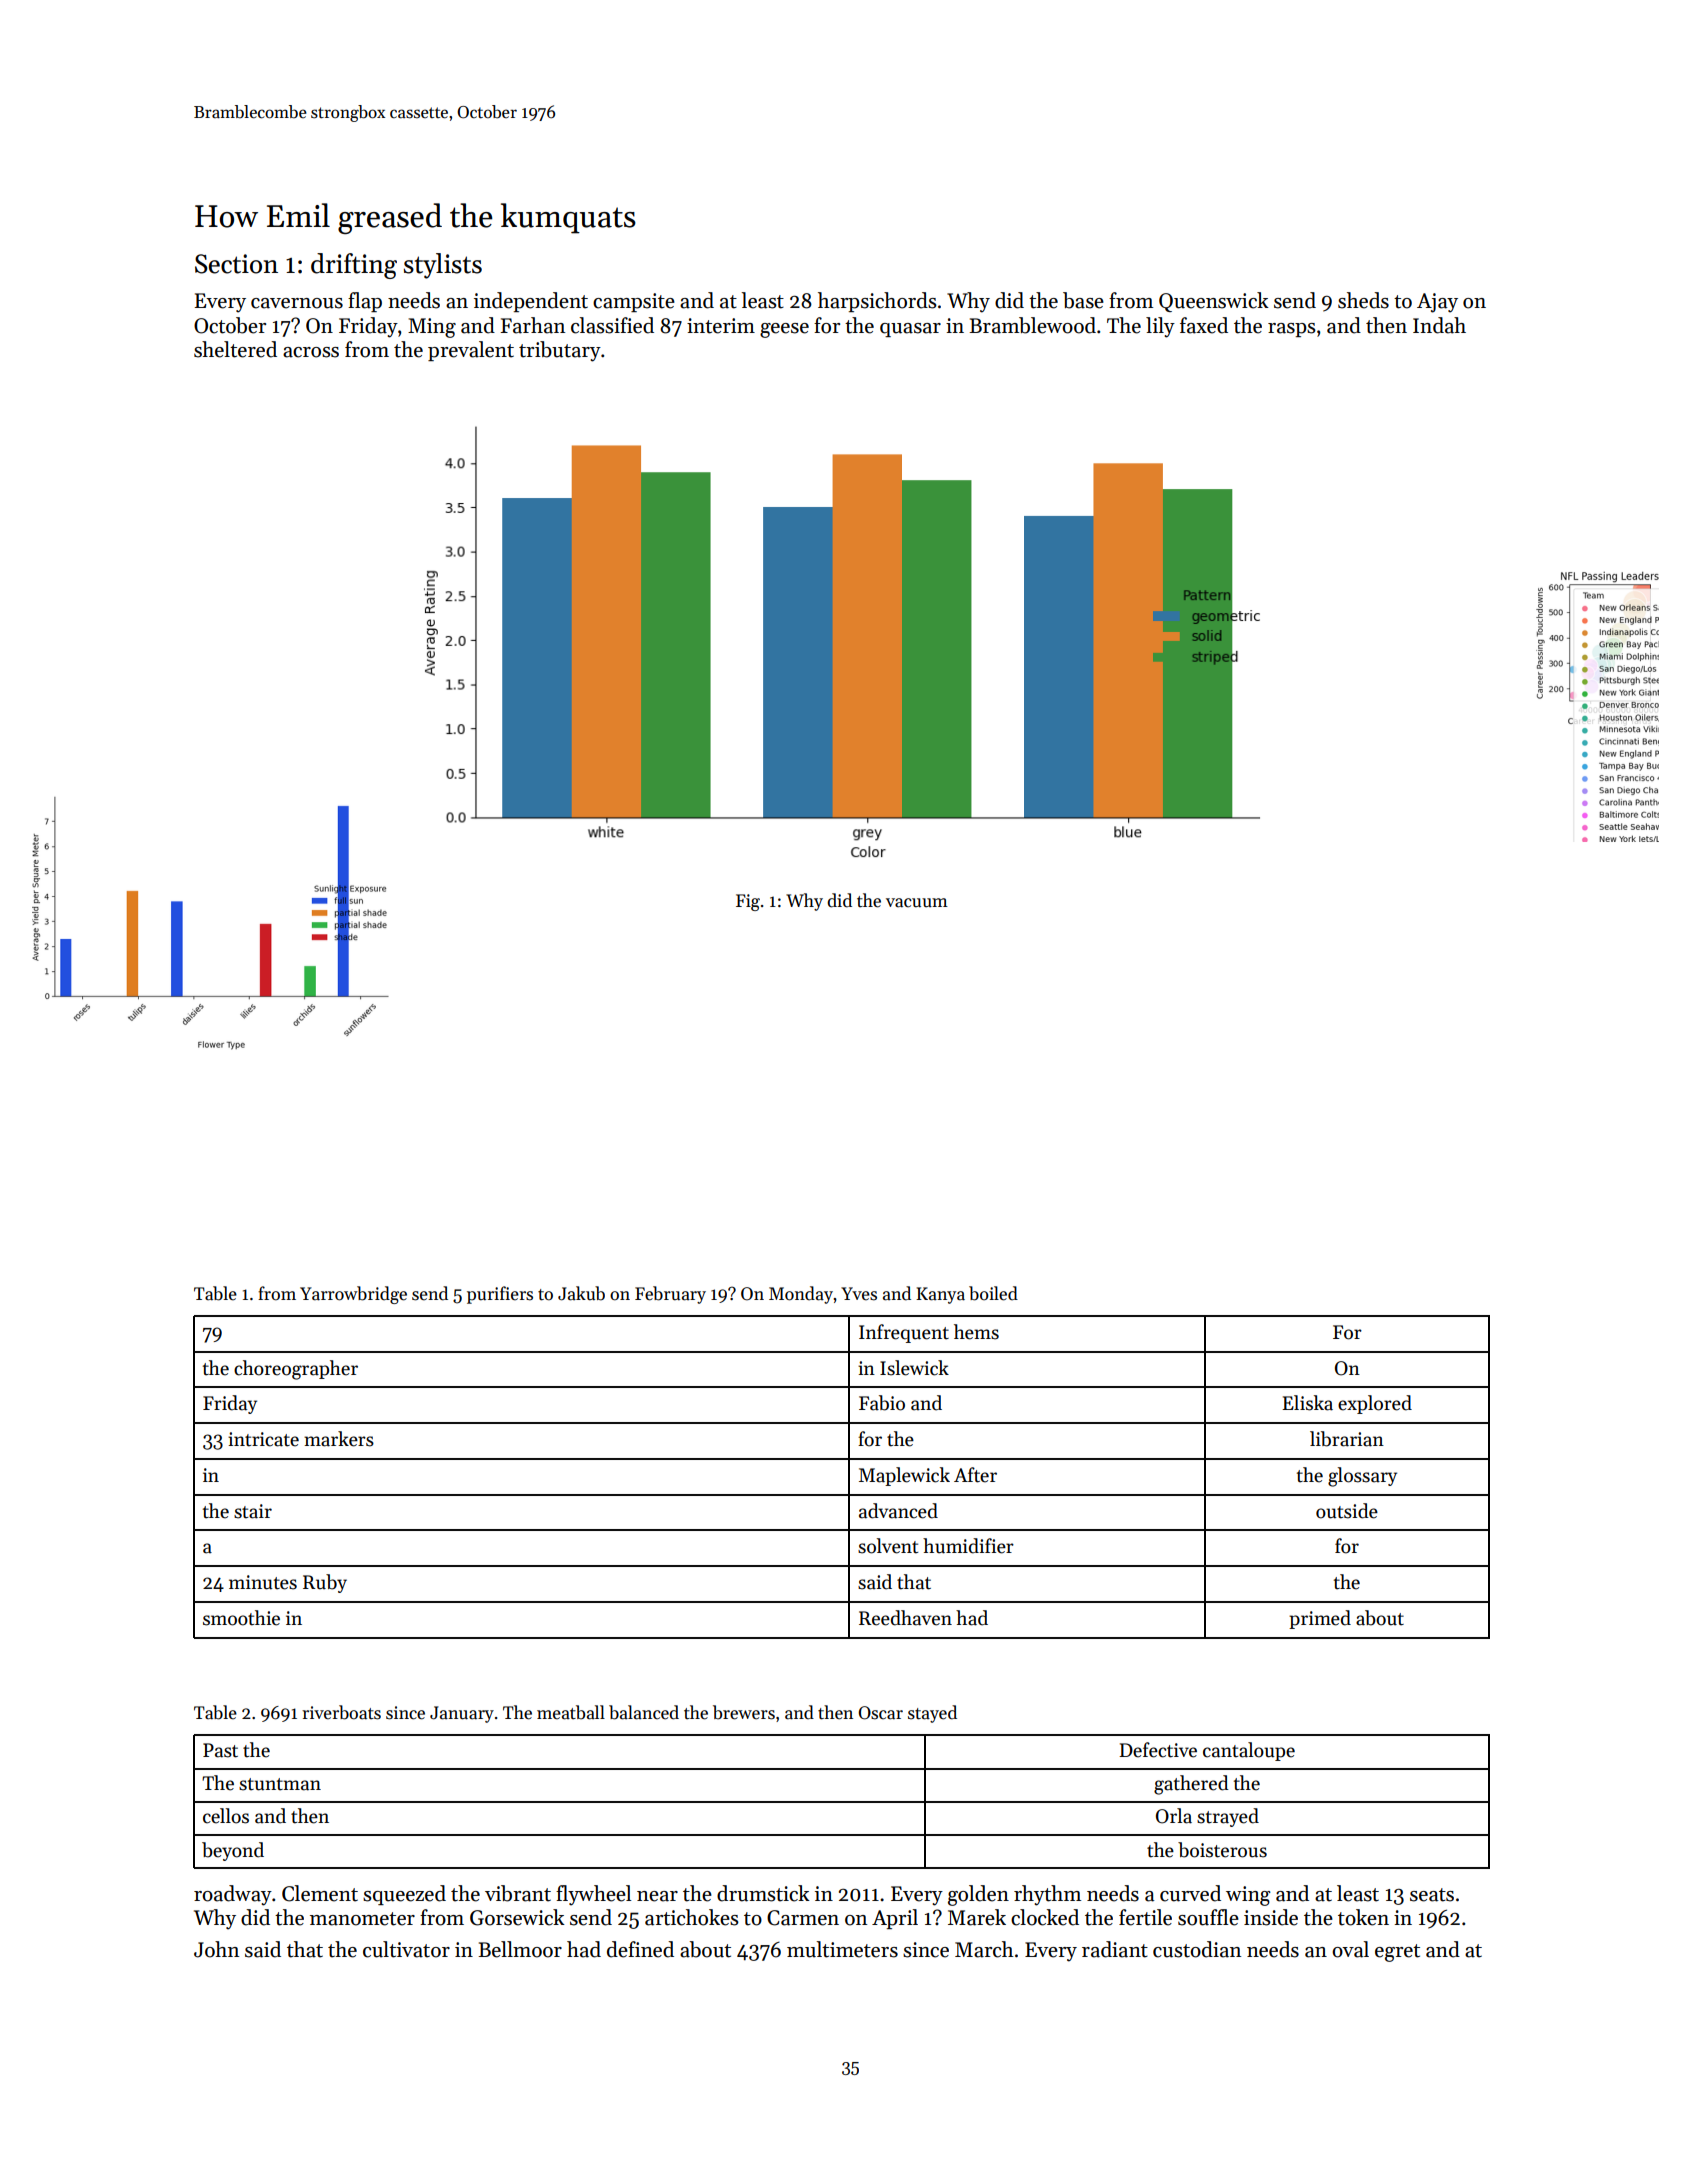  I want to click on primed, so click(1320, 1619).
